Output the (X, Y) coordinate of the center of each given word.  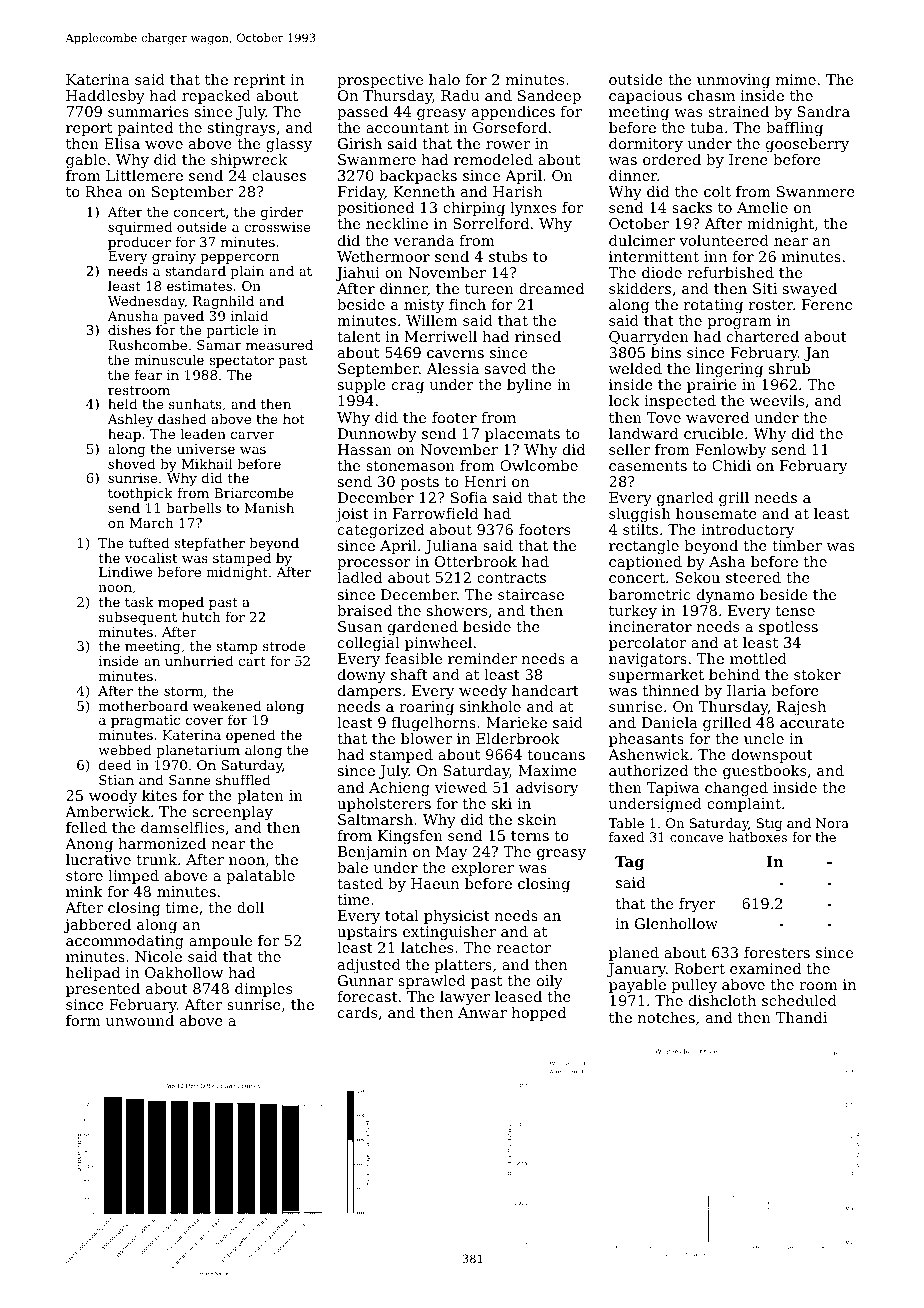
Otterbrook (476, 561)
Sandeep (549, 97)
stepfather (209, 544)
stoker (817, 674)
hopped (539, 1014)
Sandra (824, 111)
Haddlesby (105, 97)
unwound (140, 1020)
